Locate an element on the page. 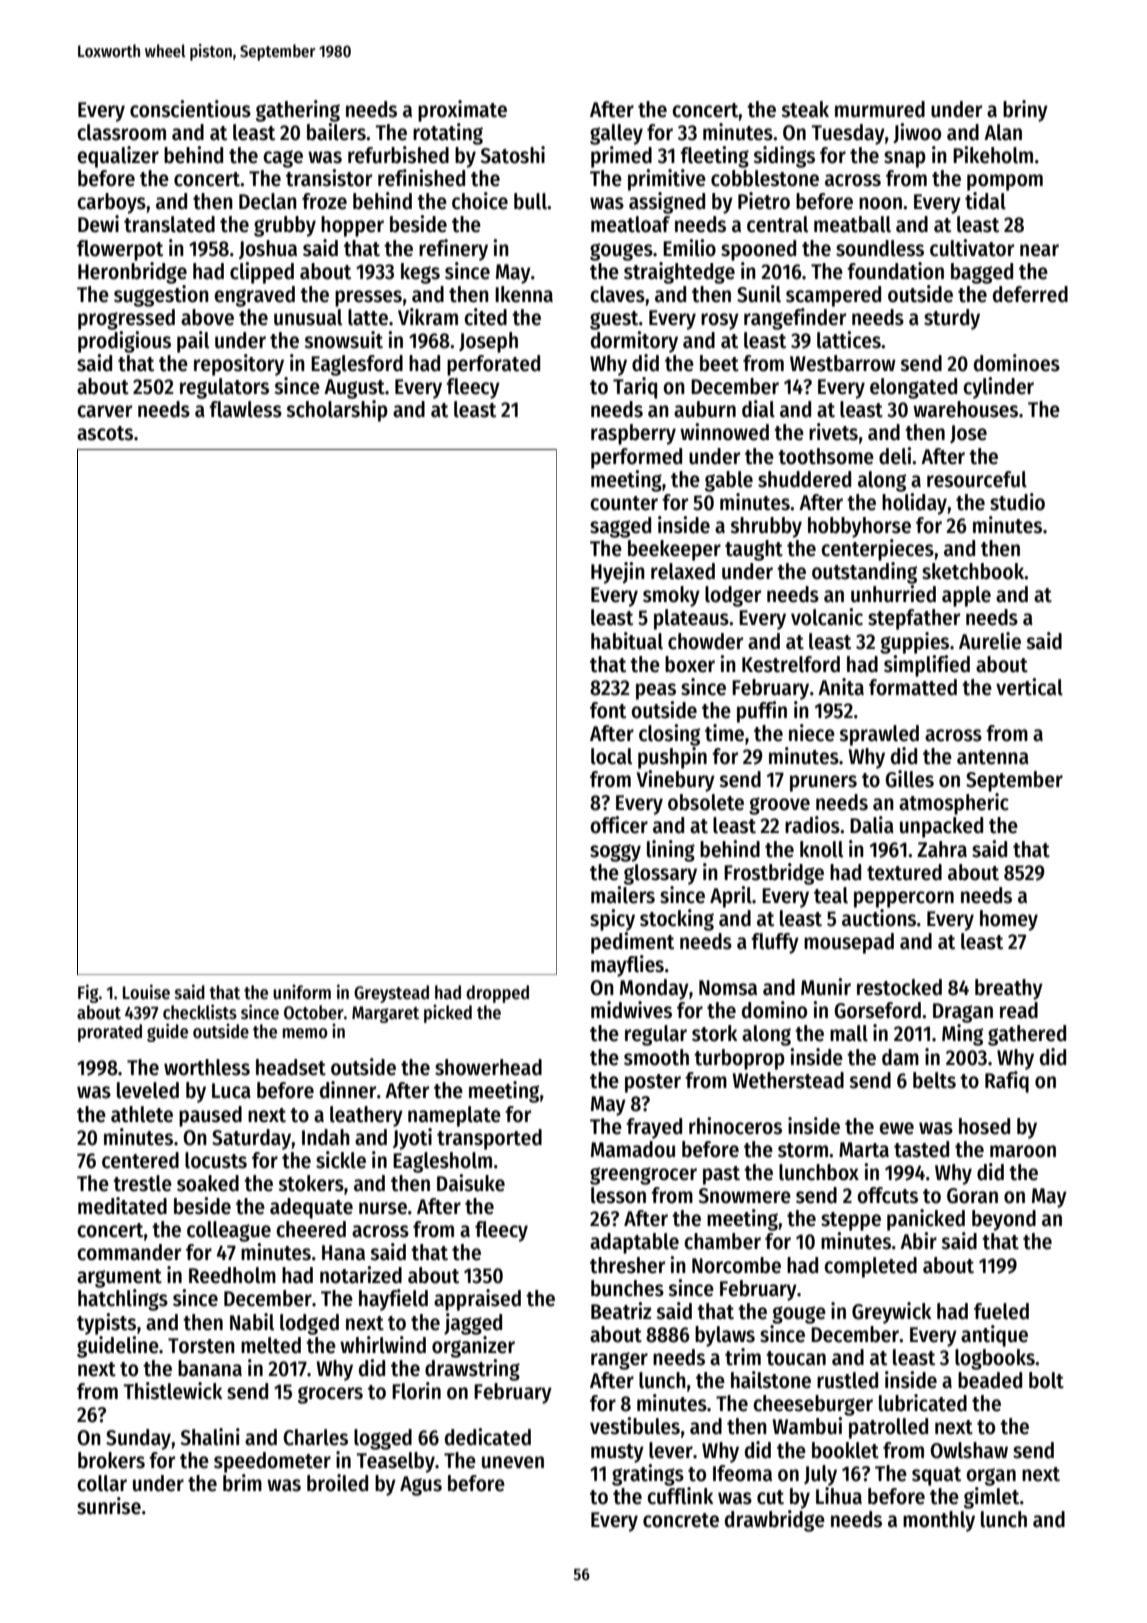 The height and width of the document is (1623, 1147). antenna is located at coordinates (993, 757).
